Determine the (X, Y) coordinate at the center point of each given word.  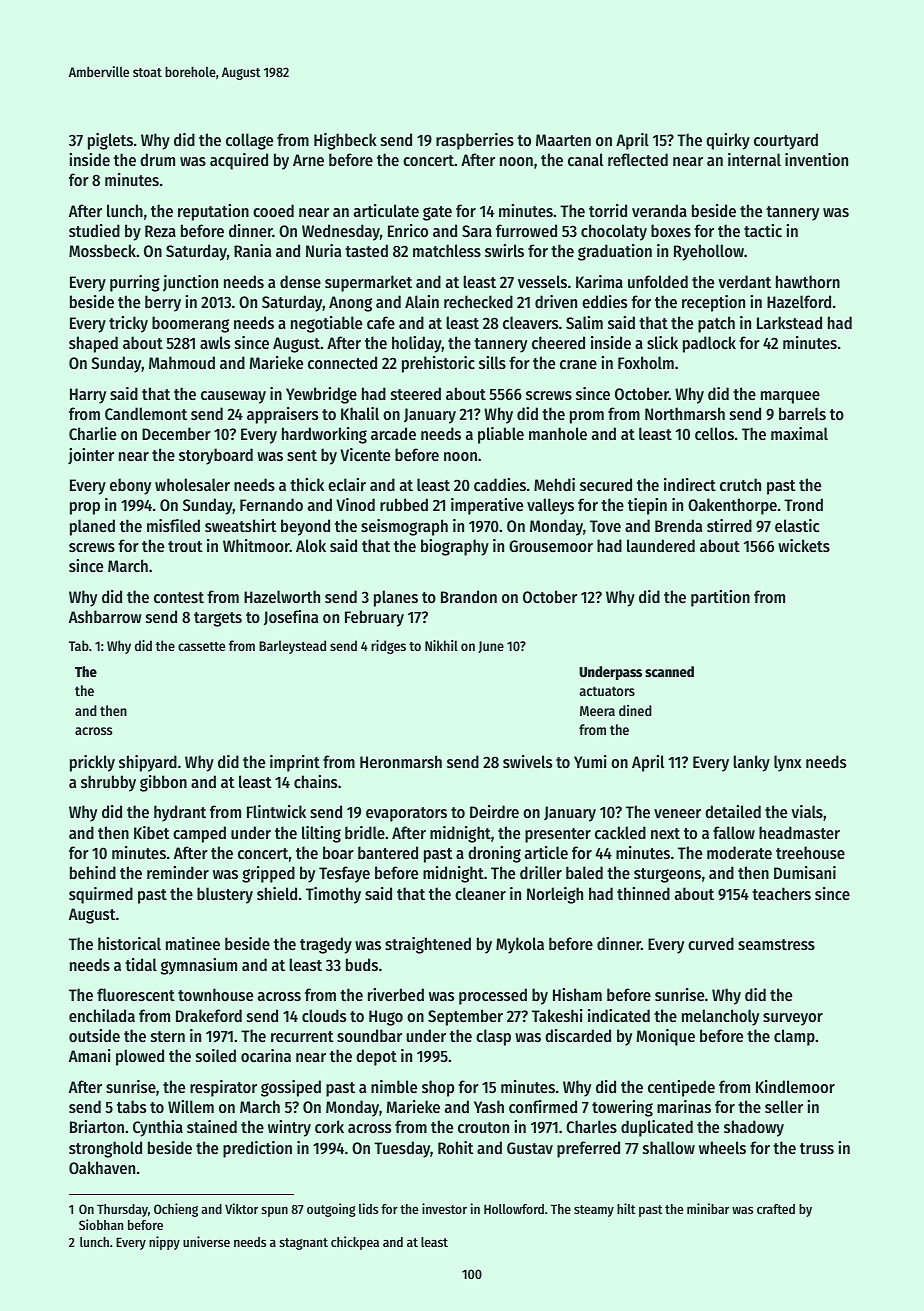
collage (249, 141)
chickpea (355, 1243)
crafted (776, 1209)
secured (606, 484)
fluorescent (136, 994)
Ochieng (176, 1210)
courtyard (786, 141)
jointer (91, 456)
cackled (620, 832)
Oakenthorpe (732, 506)
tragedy (326, 945)
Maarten (563, 140)
